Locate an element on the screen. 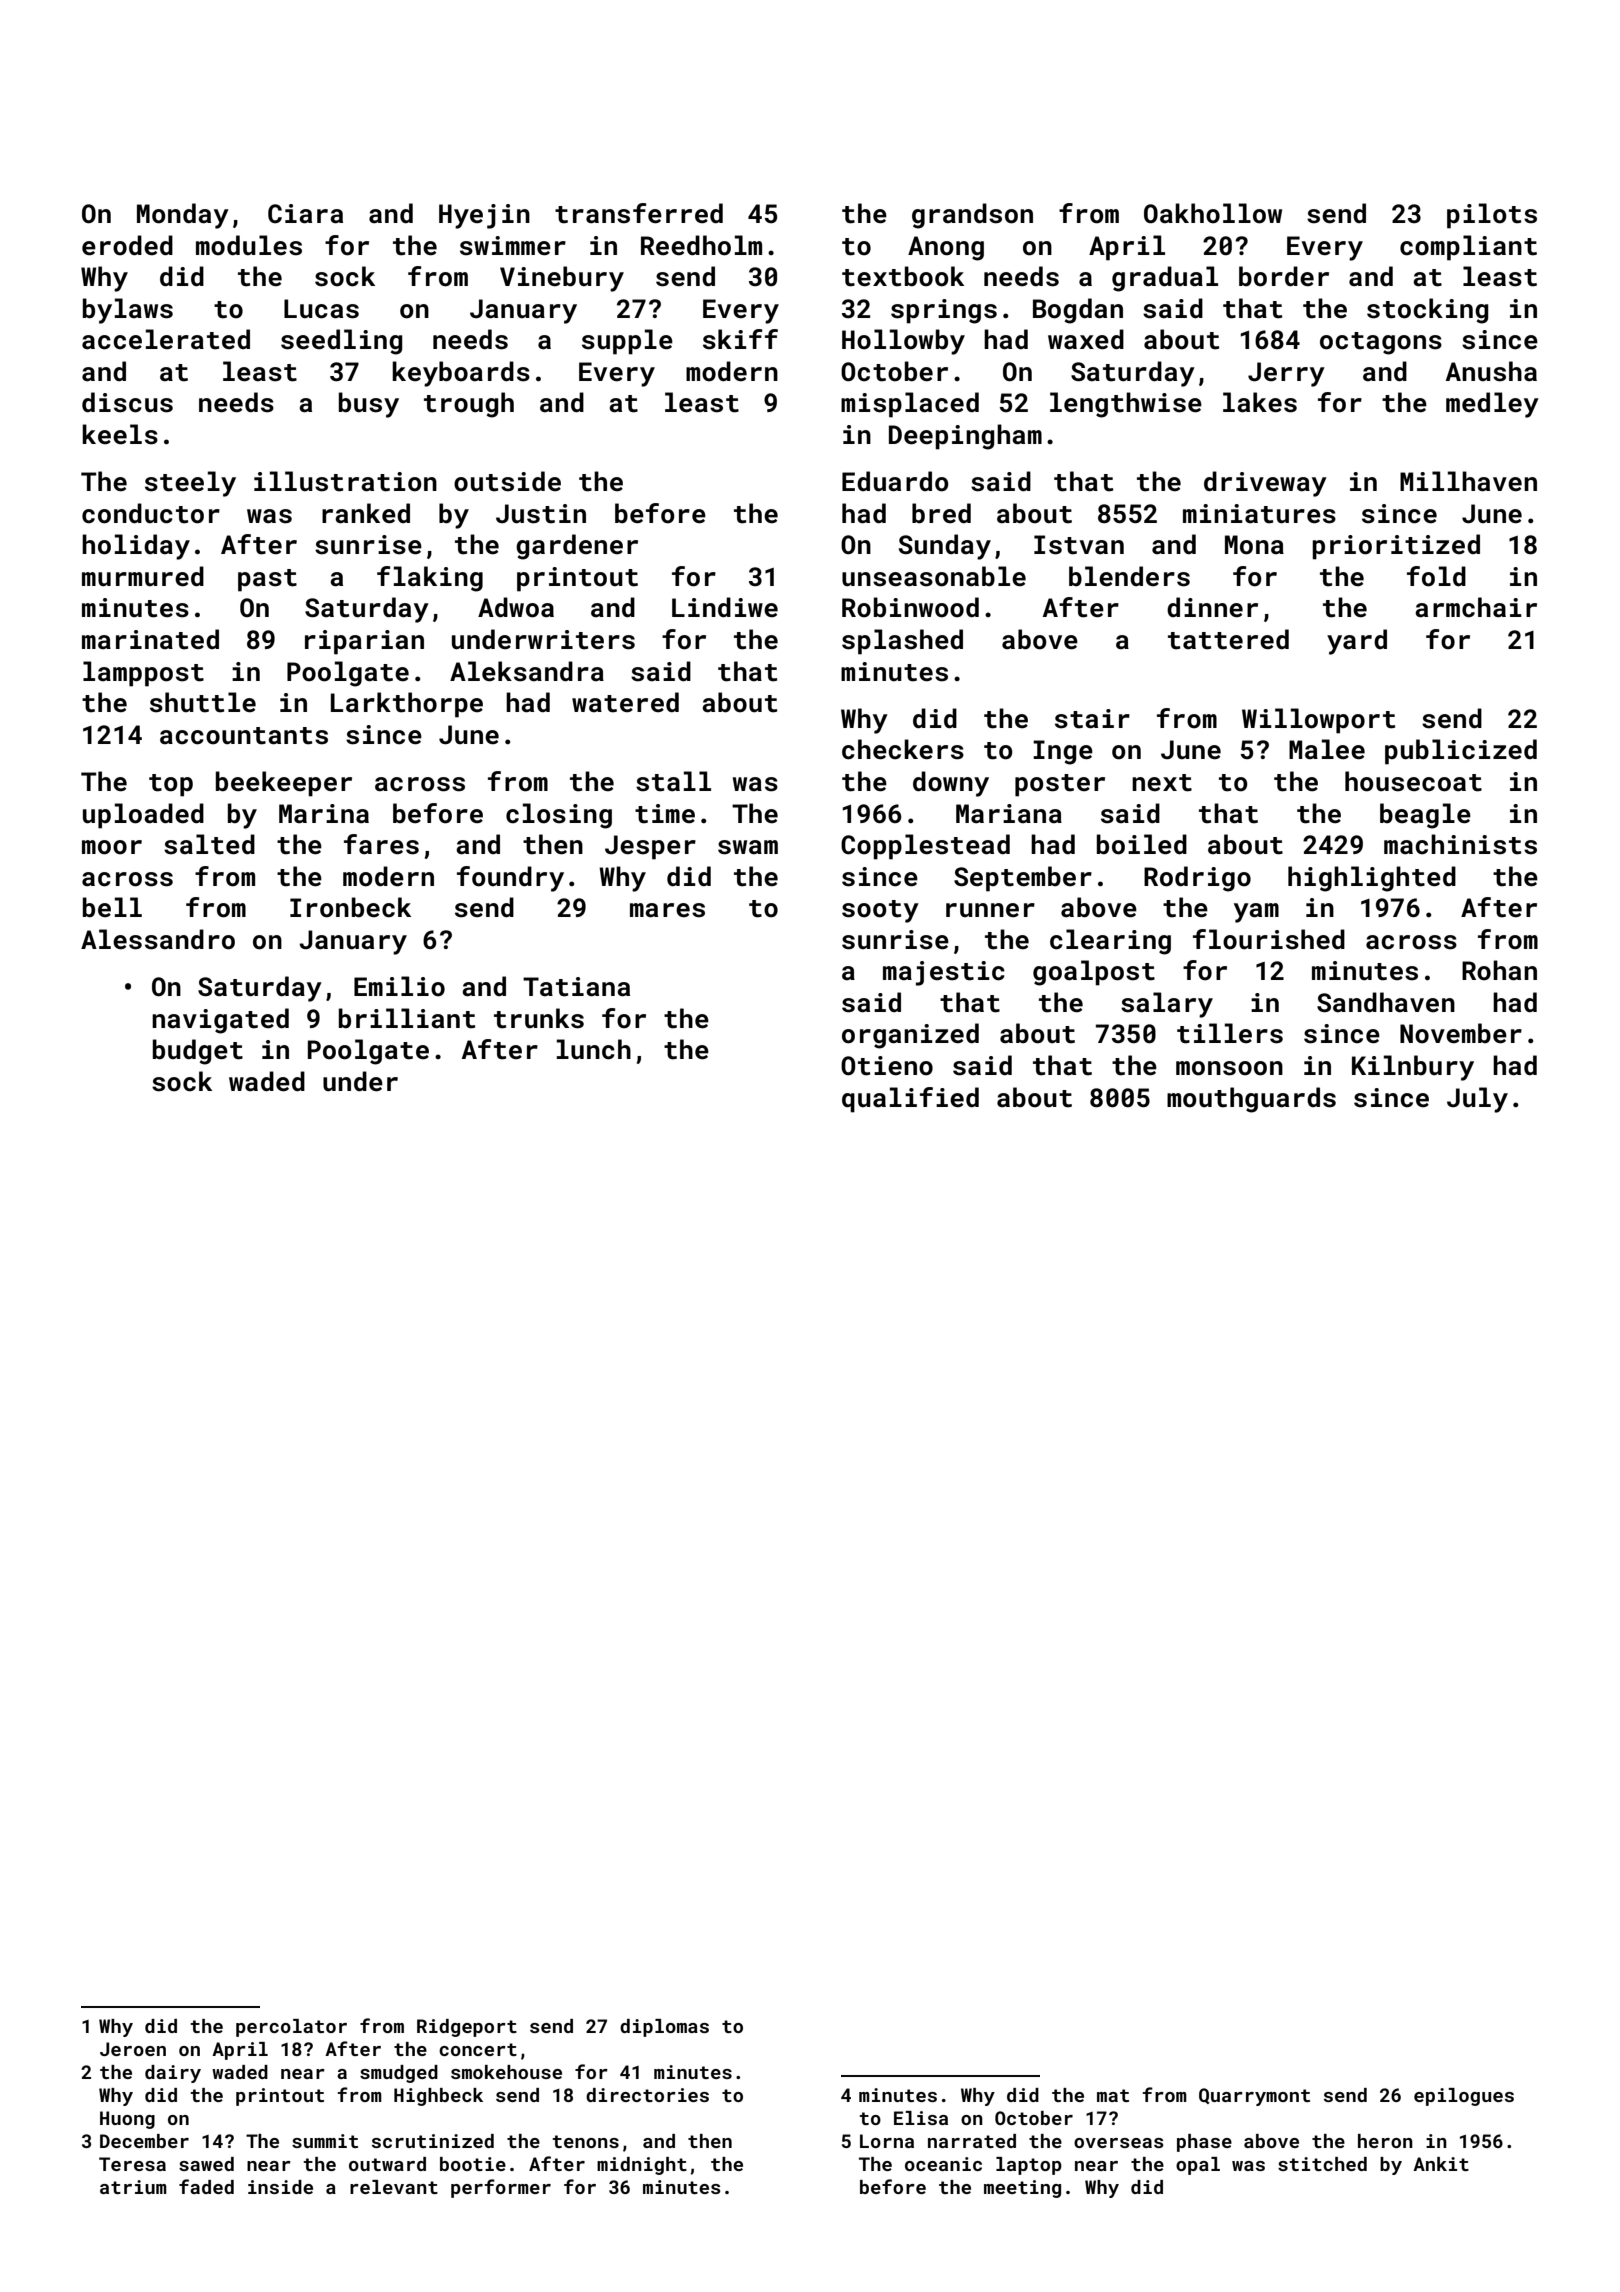 The width and height of the screenshot is (1620, 2292). Istvan is located at coordinates (1079, 545).
